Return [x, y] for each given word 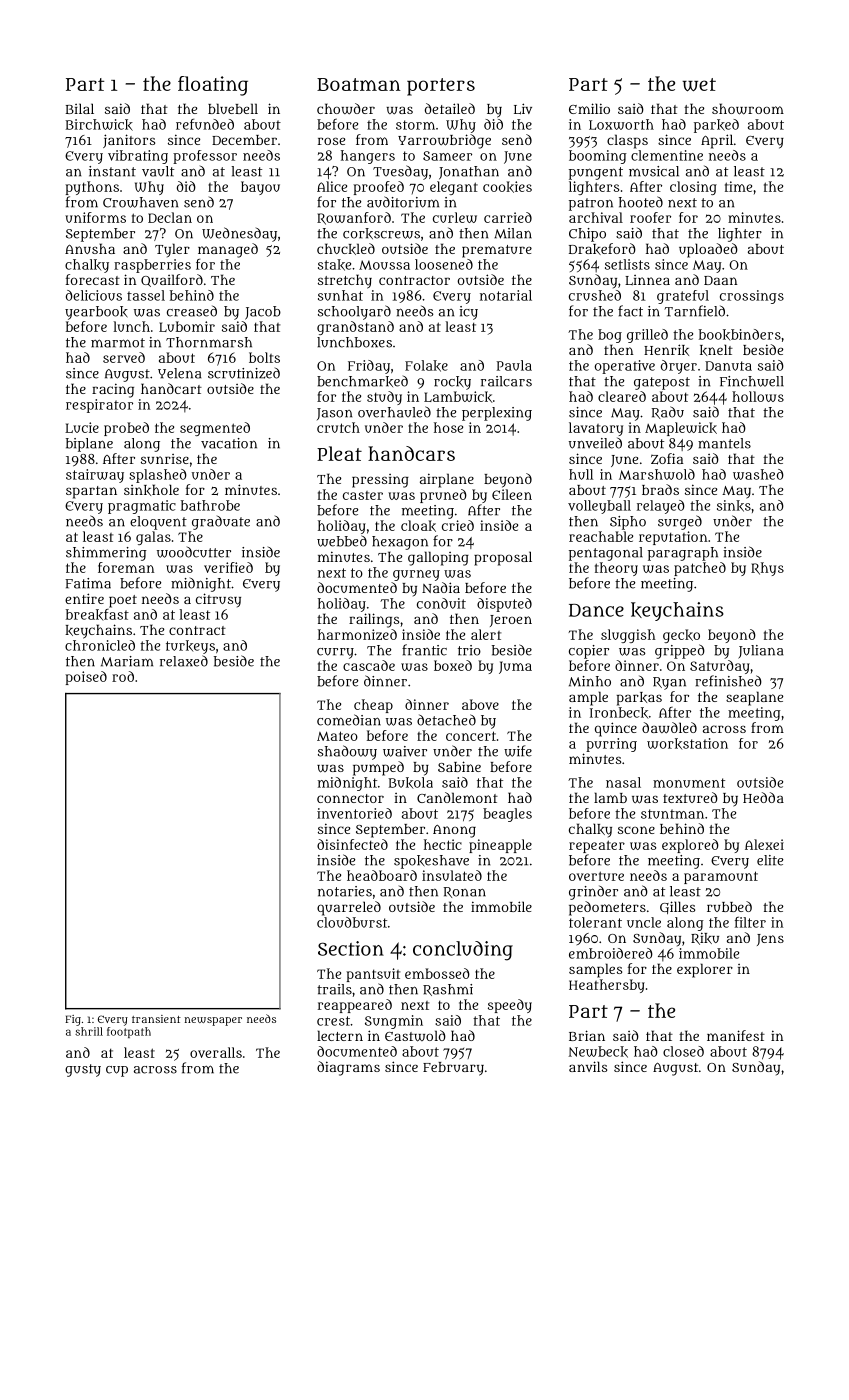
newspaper [213, 1021]
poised [86, 678]
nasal [623, 782]
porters [441, 87]
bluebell [233, 108]
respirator [99, 406]
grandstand [355, 328]
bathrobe [210, 505]
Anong [454, 831]
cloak [418, 526]
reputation [673, 538]
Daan [720, 280]
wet [699, 84]
